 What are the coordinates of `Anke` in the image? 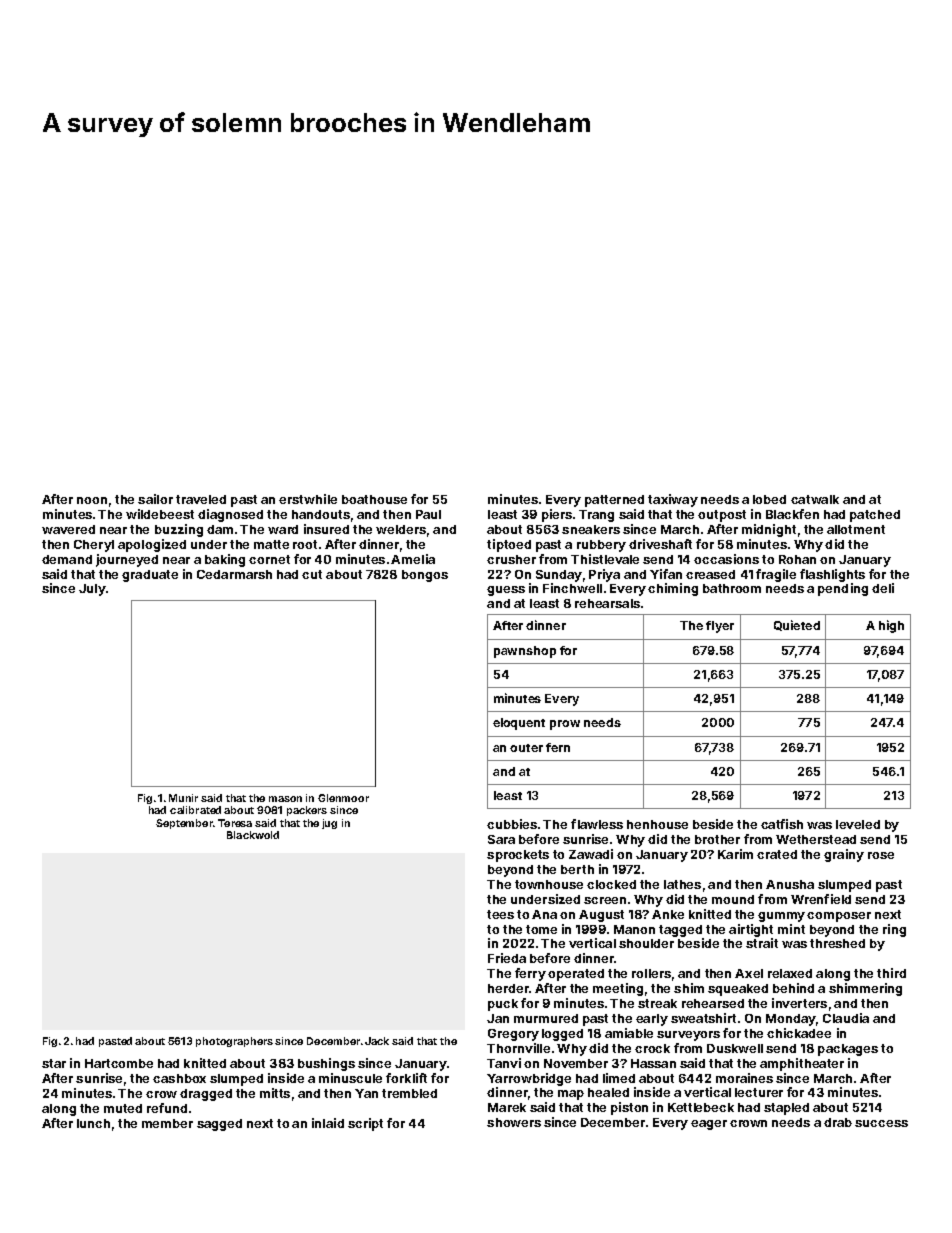 It's located at (668, 914).
